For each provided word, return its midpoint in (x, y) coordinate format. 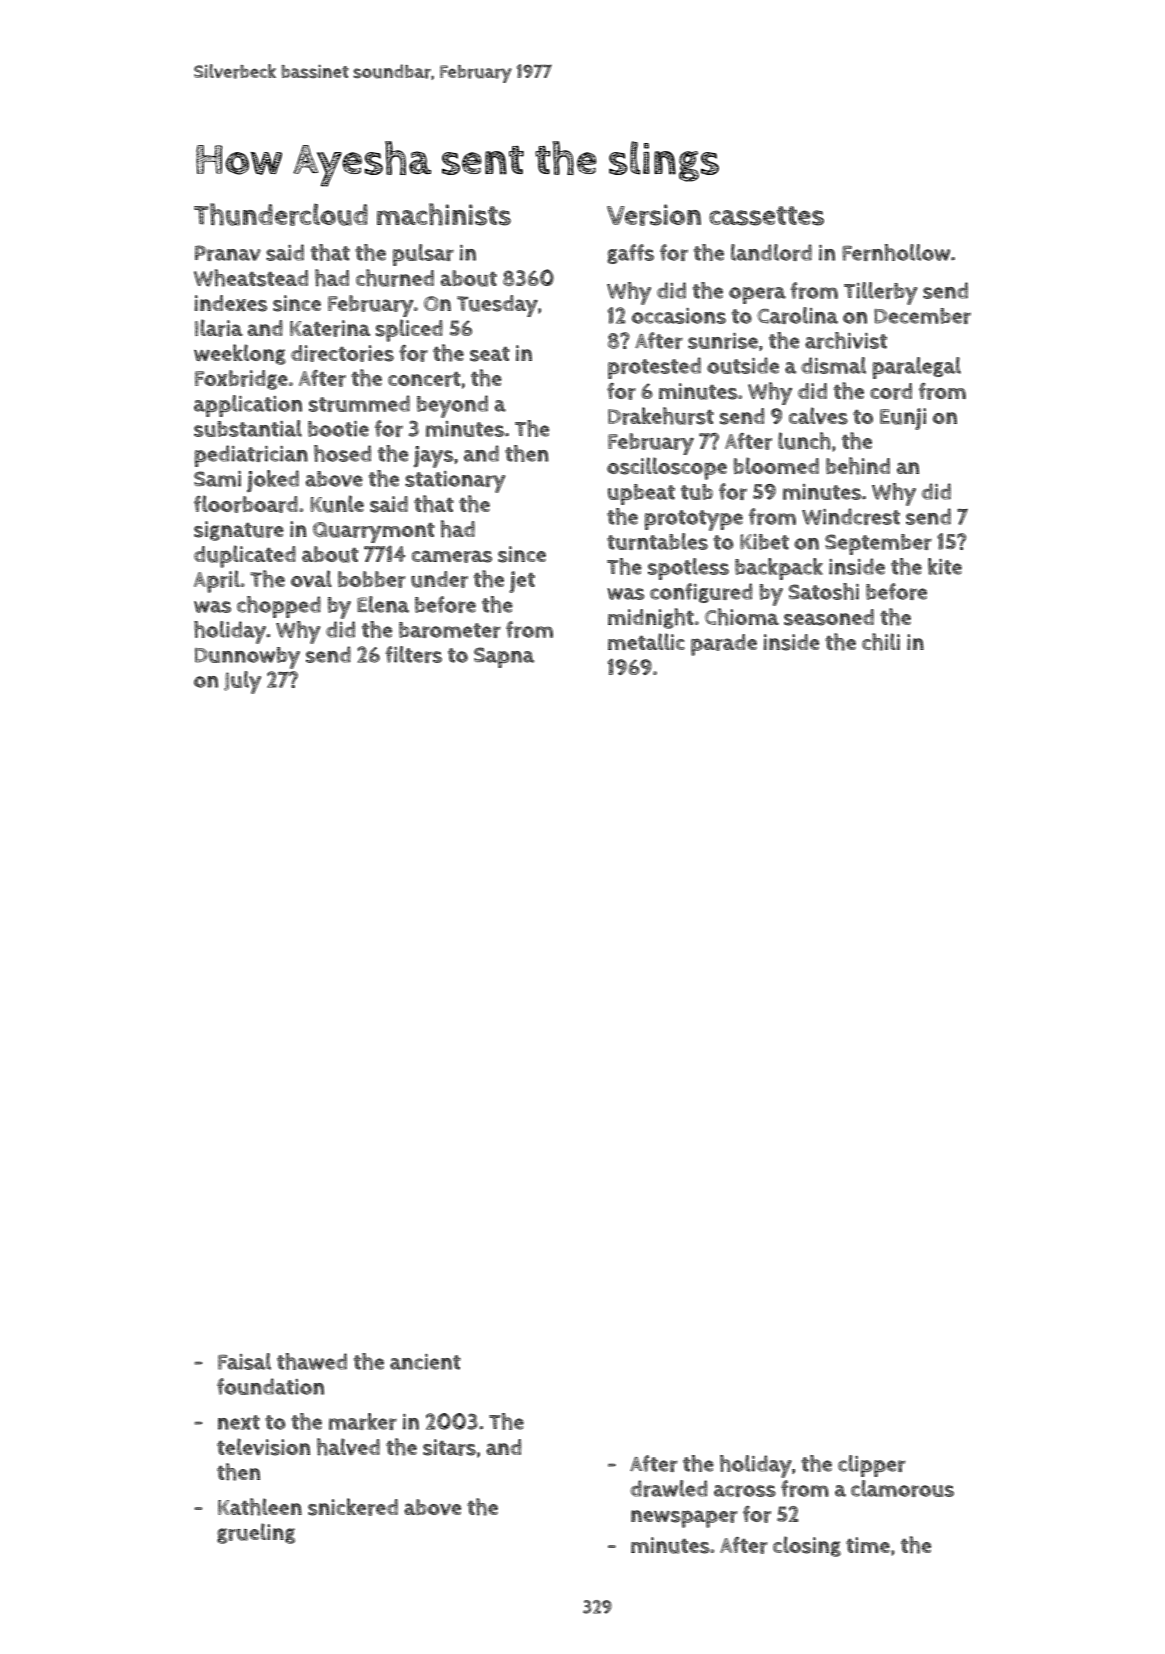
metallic (646, 641)
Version (654, 215)
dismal (833, 365)
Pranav (228, 253)
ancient (425, 1362)
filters (413, 654)
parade (724, 645)
